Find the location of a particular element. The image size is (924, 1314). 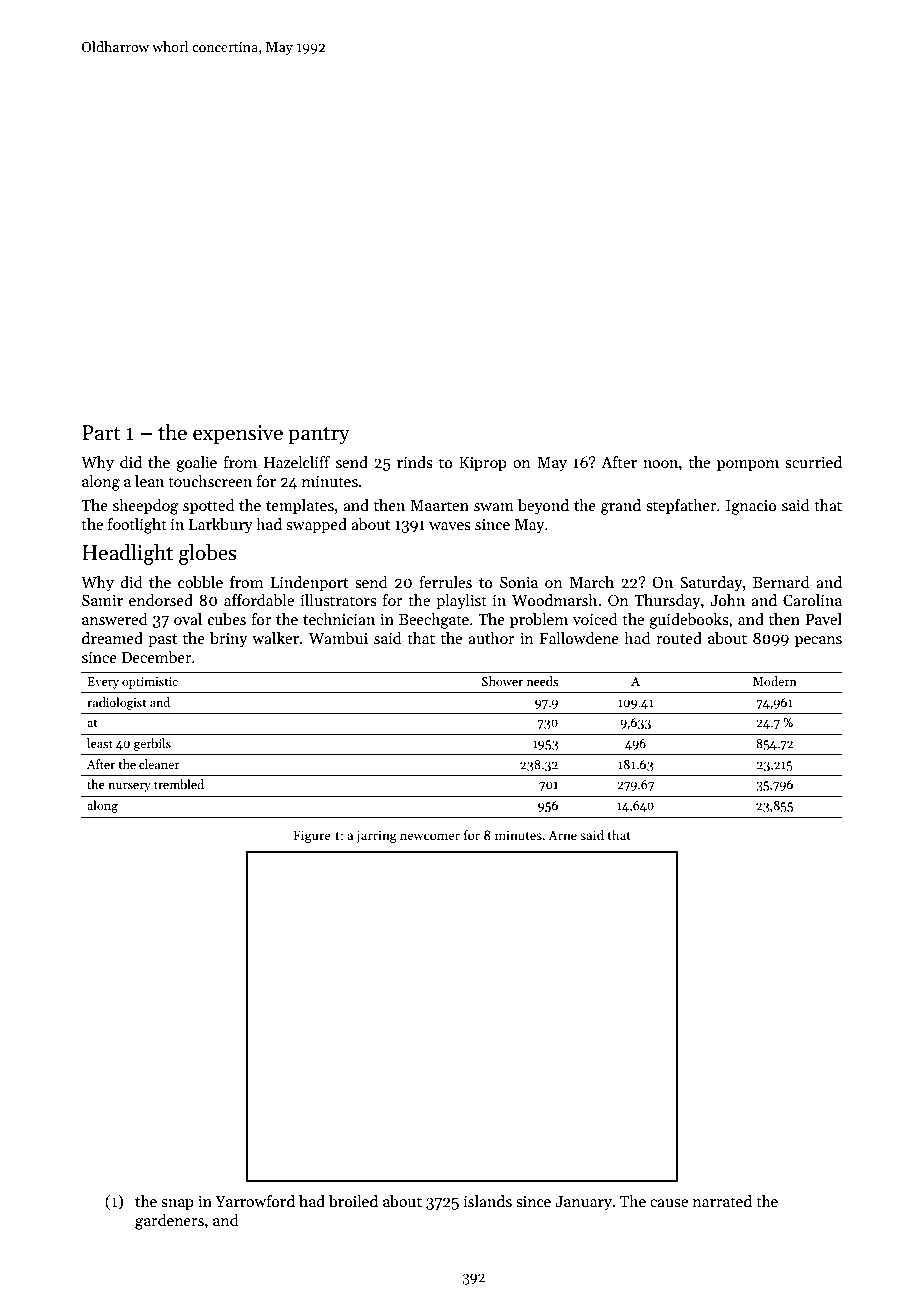

snap is located at coordinates (177, 1204).
